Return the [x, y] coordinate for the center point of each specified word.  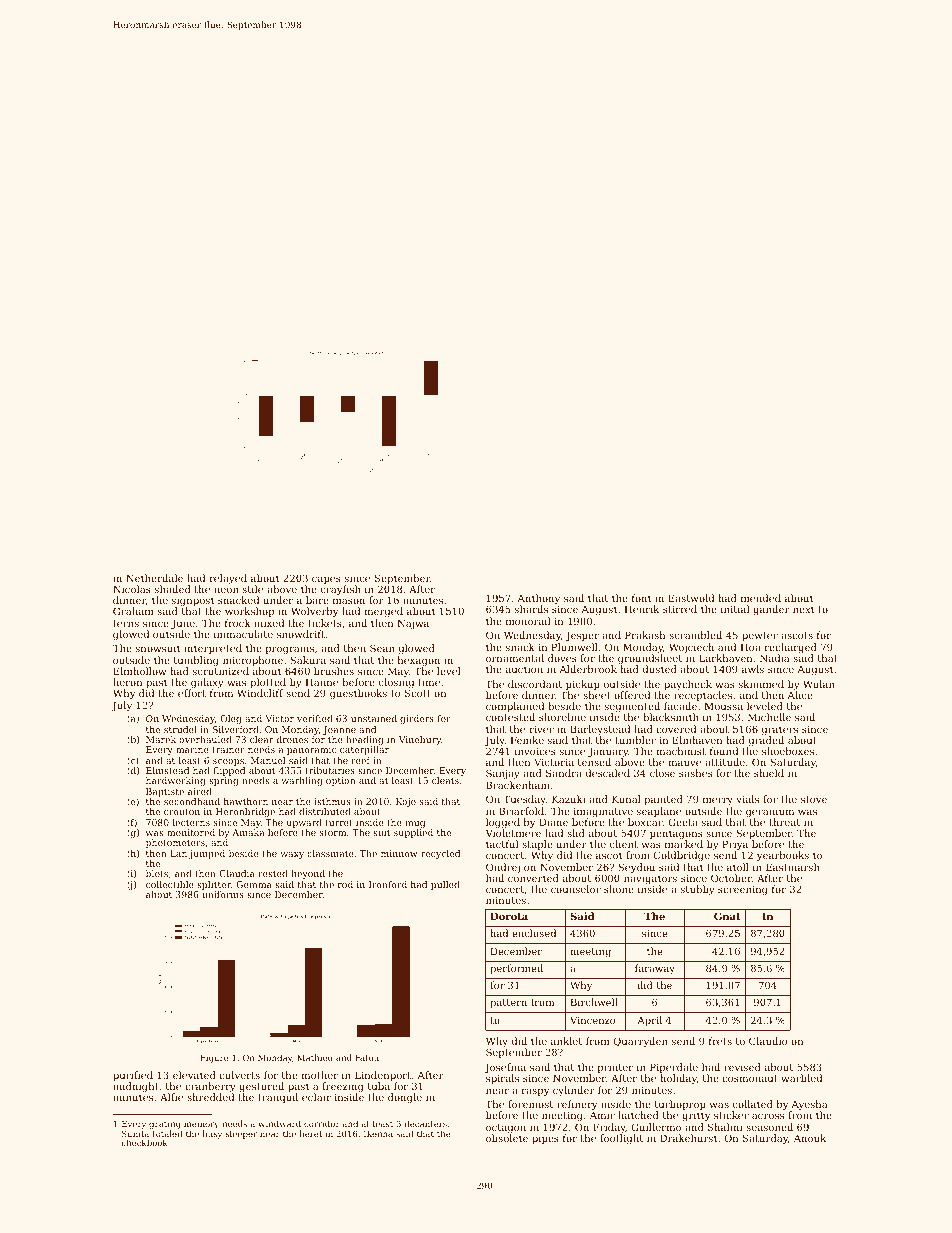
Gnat [727, 916]
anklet [566, 1041]
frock [238, 623]
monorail [528, 621]
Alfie [171, 1097]
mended [761, 598]
